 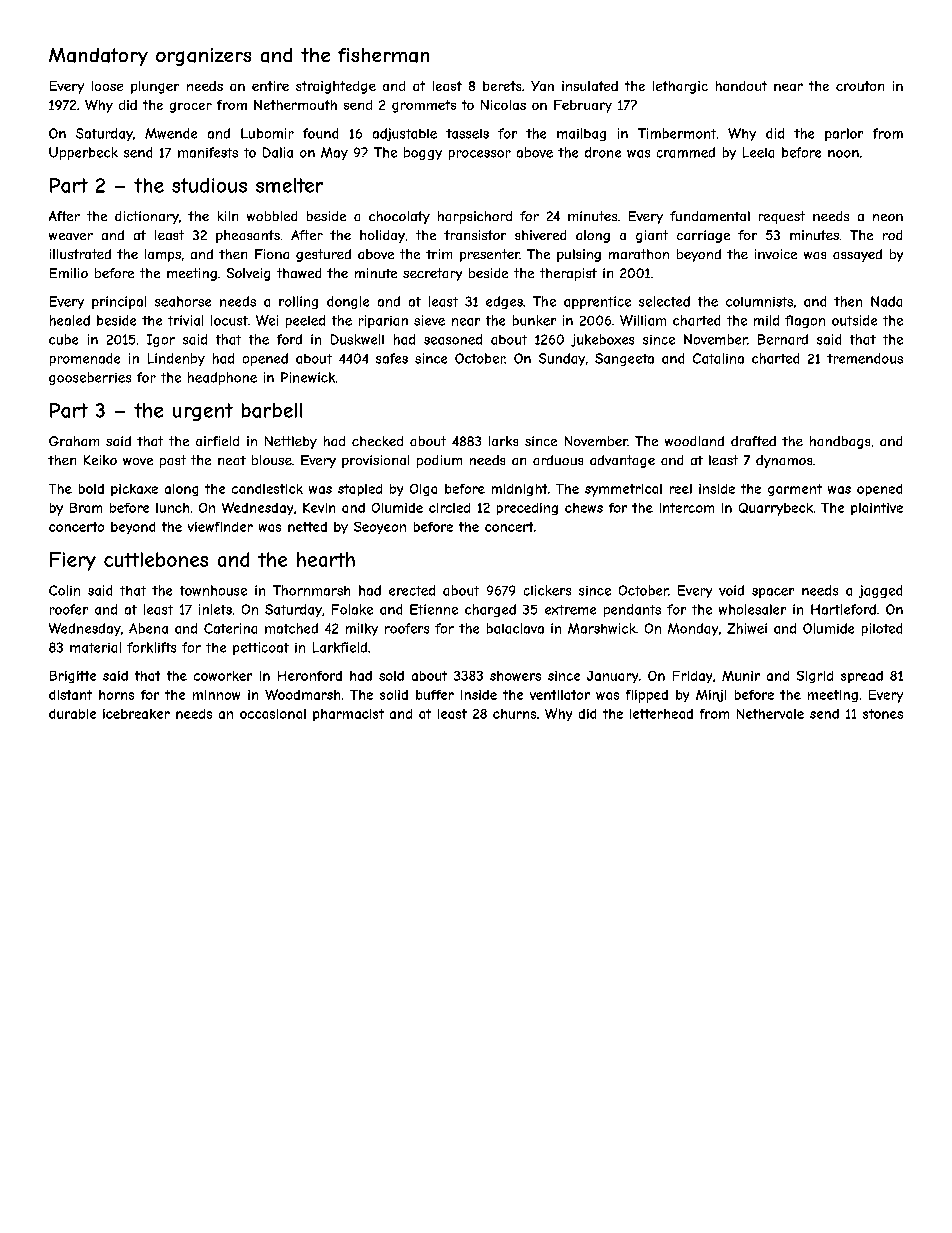 I want to click on durable, so click(x=72, y=714).
